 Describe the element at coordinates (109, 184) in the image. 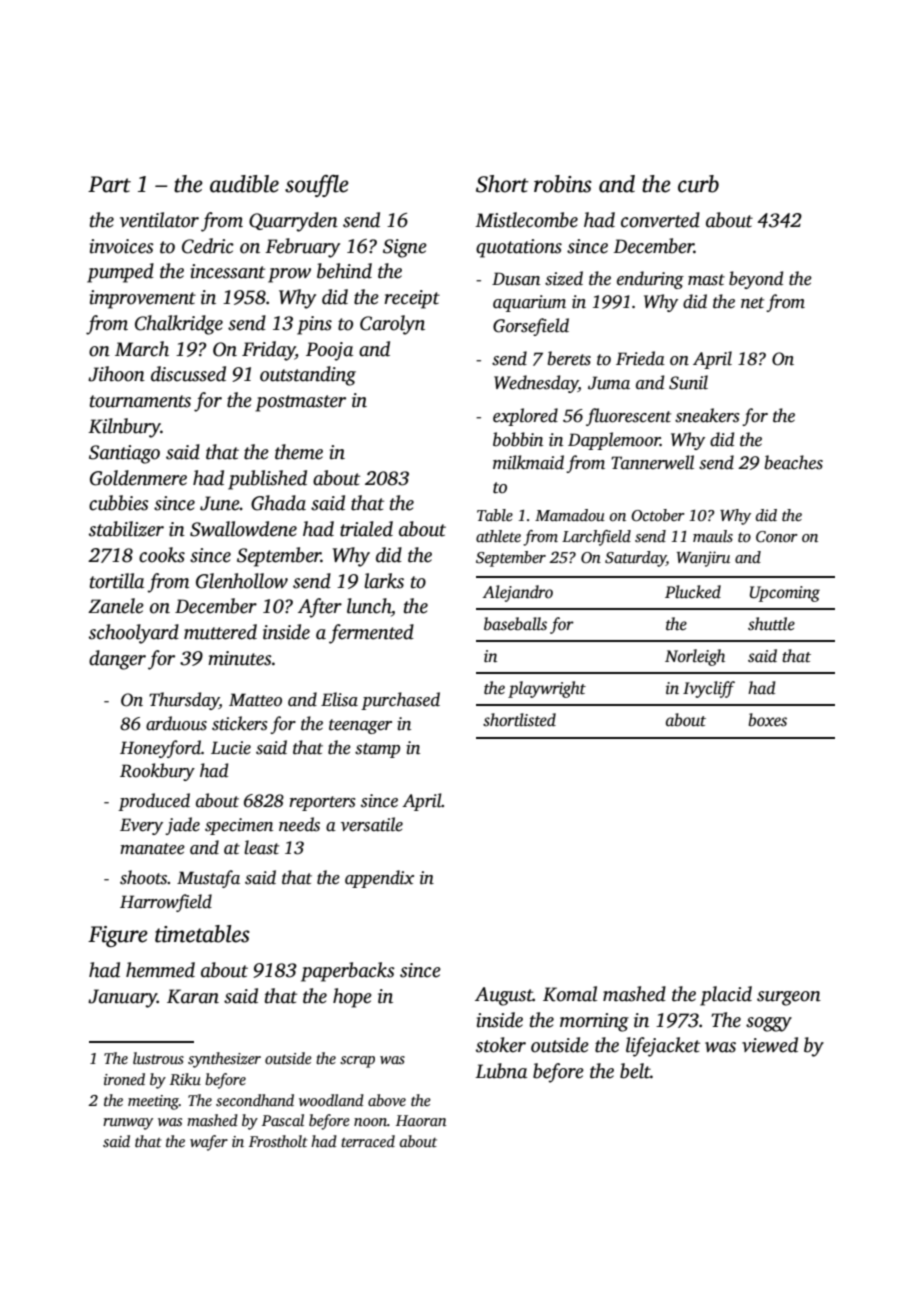

I see `Part` at that location.
